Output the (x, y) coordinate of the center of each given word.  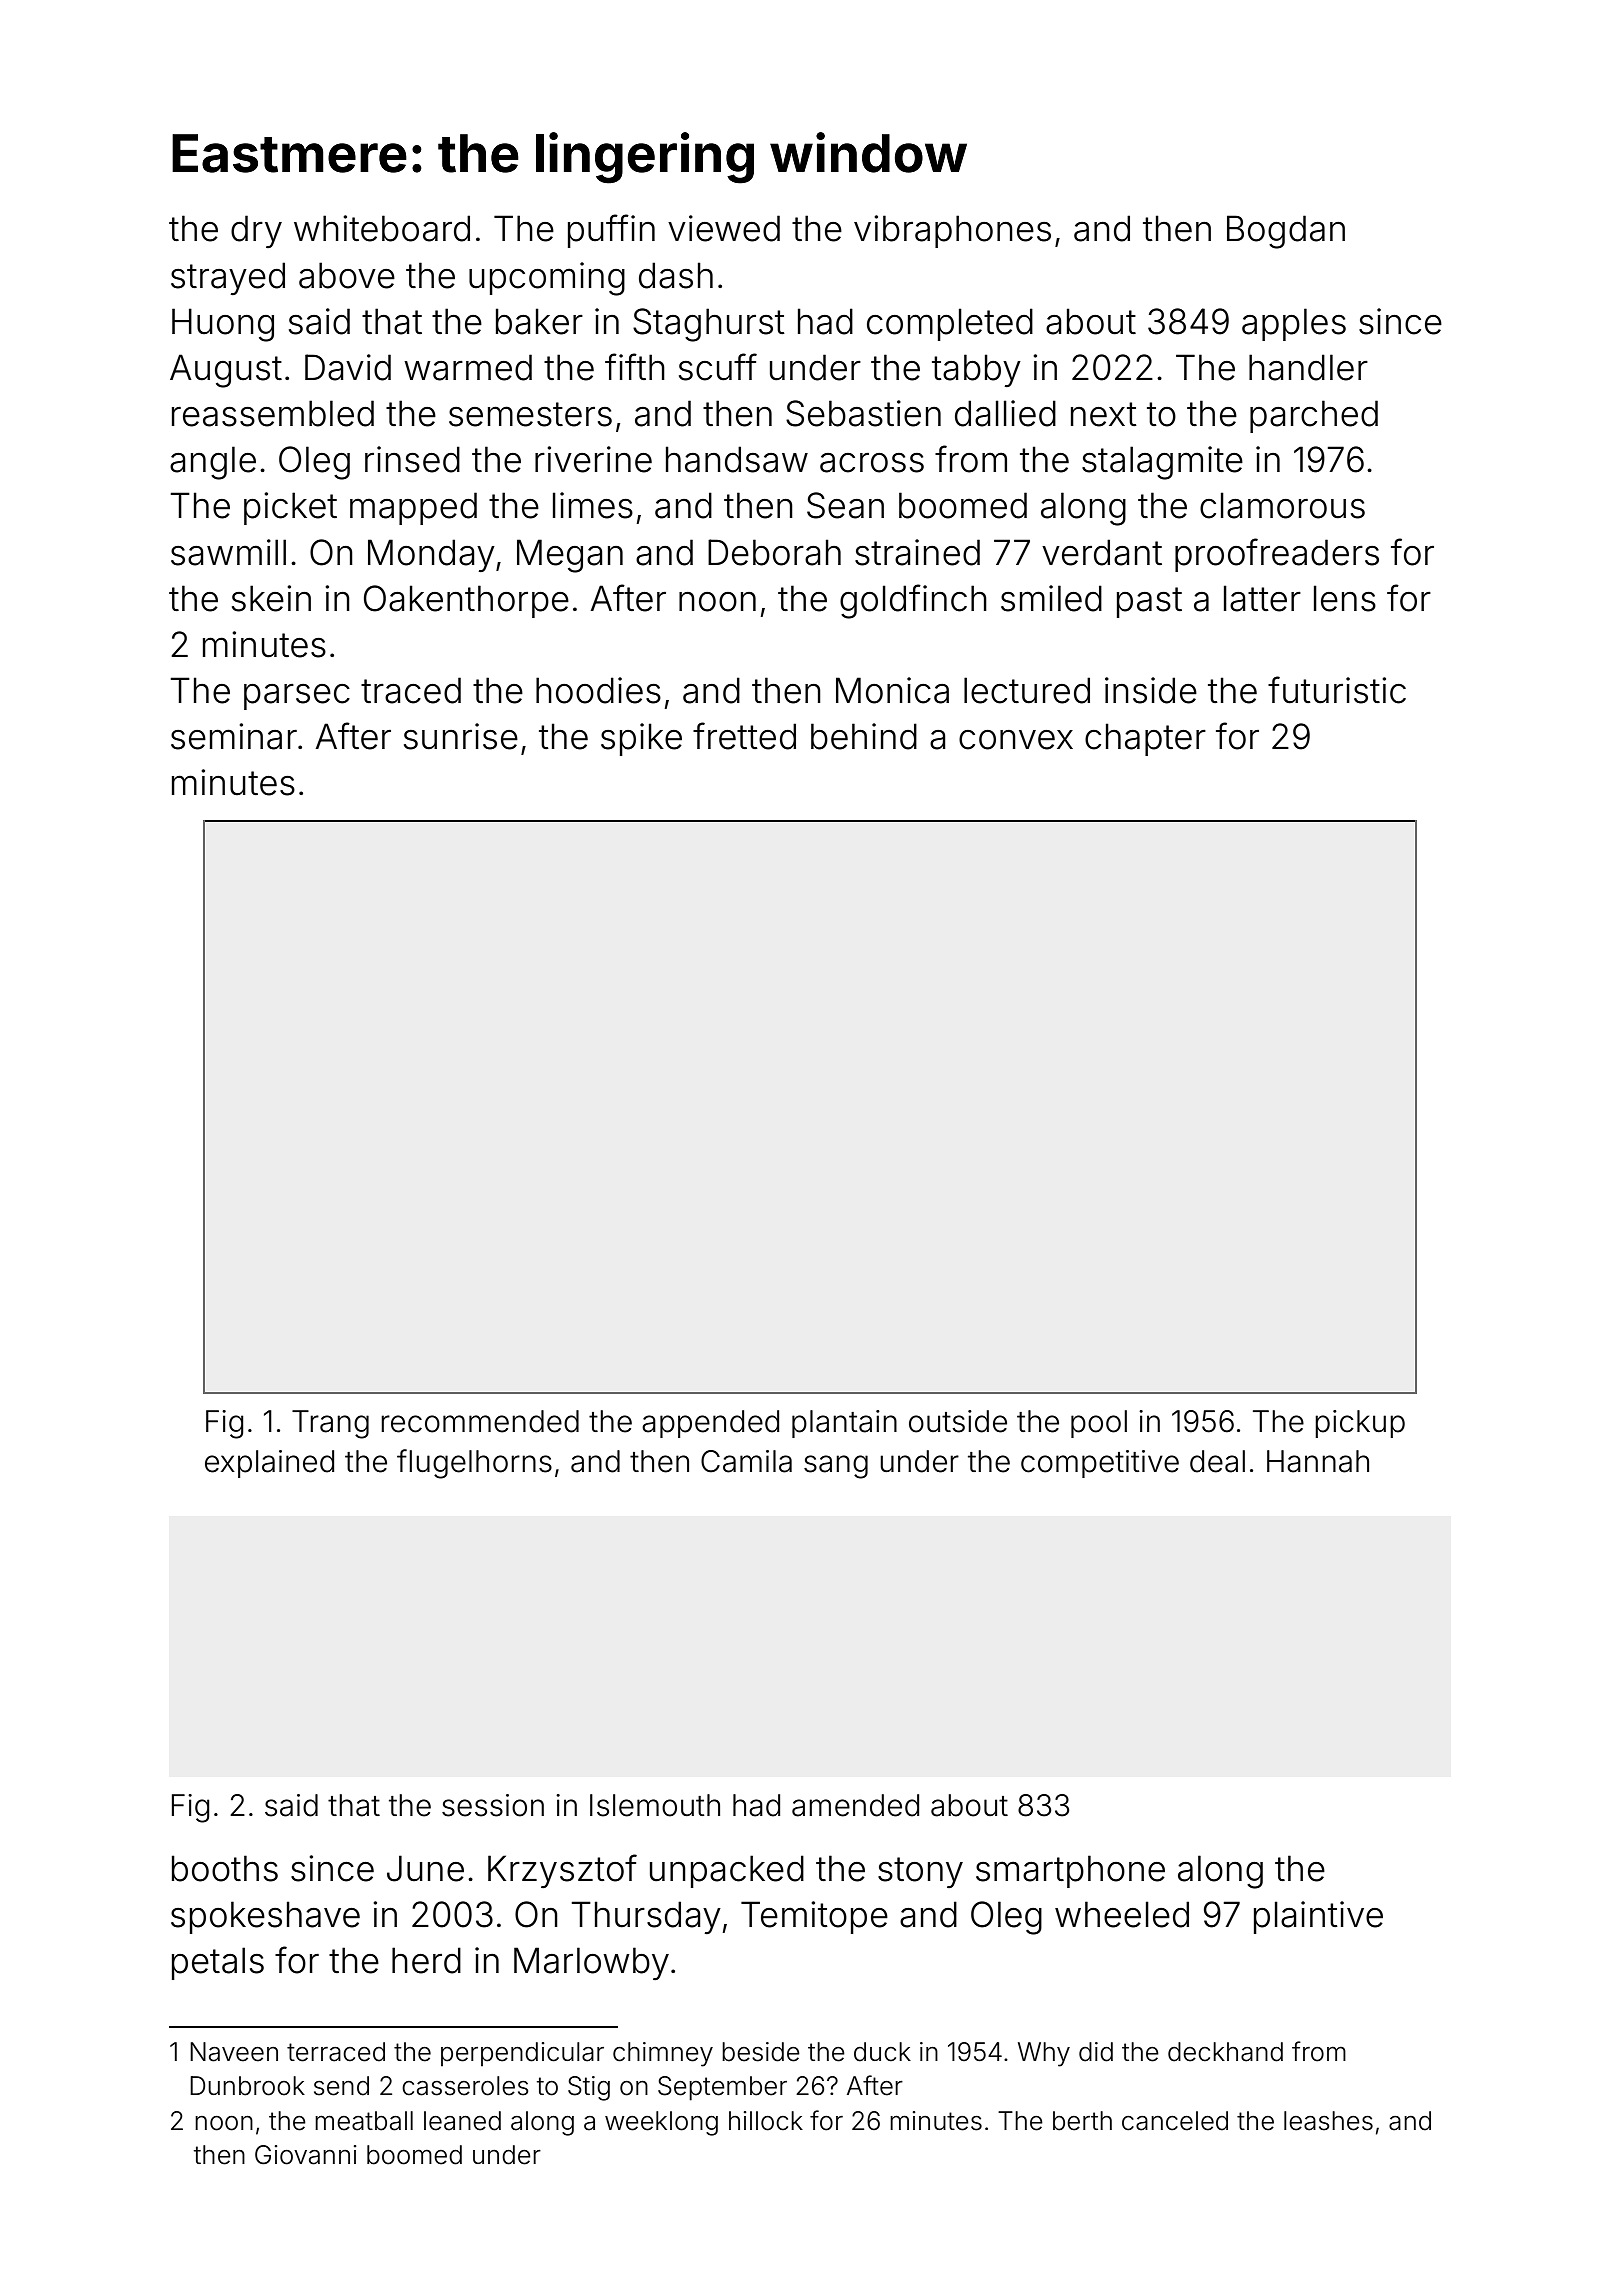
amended (855, 1805)
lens (1345, 598)
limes (593, 505)
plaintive (1318, 1917)
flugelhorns (474, 1464)
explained (269, 1464)
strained (917, 552)
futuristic (1337, 690)
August (226, 371)
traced (411, 690)
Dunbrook (247, 2086)
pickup (1360, 1424)
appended (710, 1424)
